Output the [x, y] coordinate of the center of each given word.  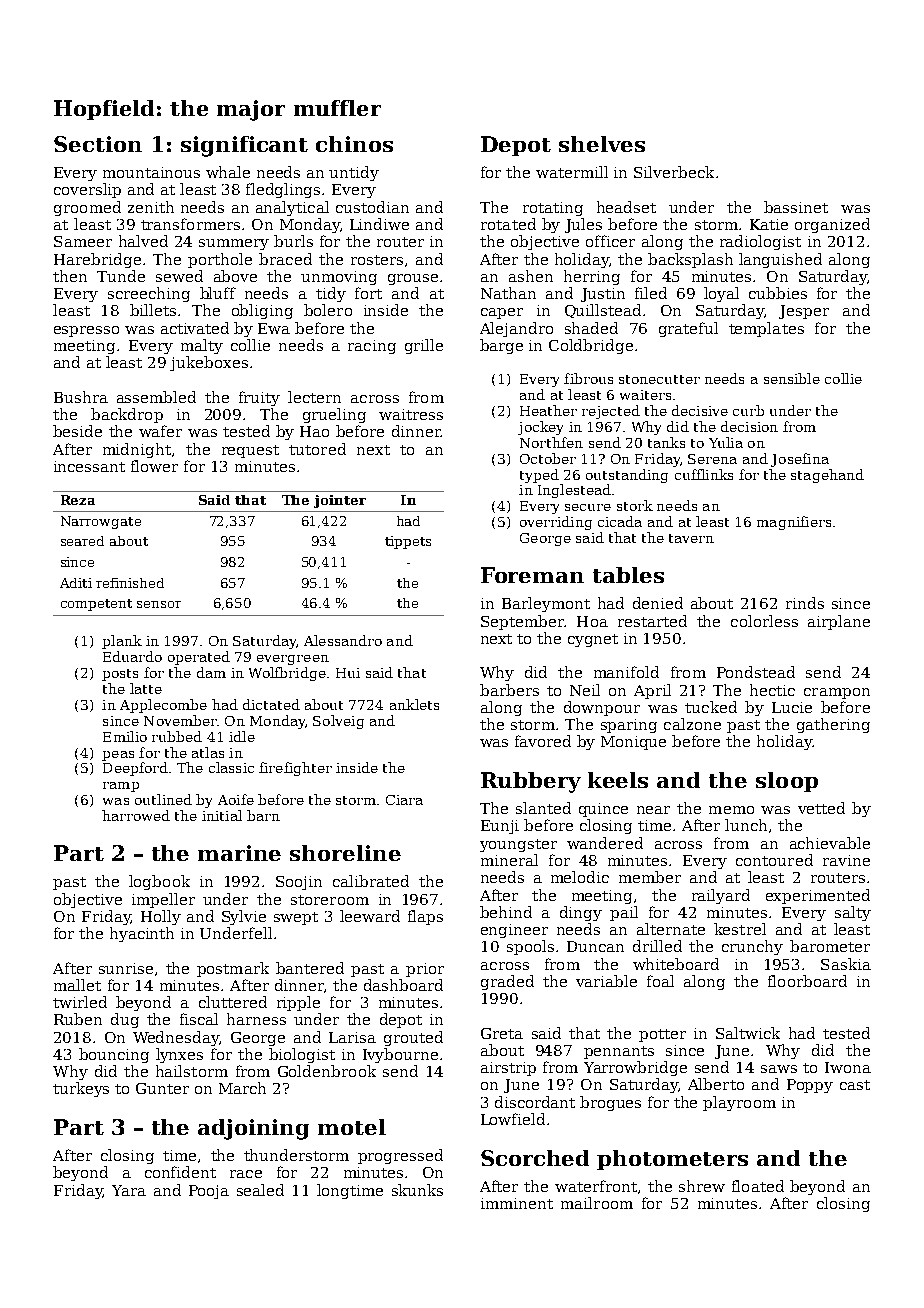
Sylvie [244, 917]
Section [98, 144]
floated [758, 1186]
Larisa [352, 1037]
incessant [89, 466]
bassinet [796, 207]
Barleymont [546, 604]
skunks [417, 1190]
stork [635, 505]
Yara [129, 1190]
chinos [354, 144]
